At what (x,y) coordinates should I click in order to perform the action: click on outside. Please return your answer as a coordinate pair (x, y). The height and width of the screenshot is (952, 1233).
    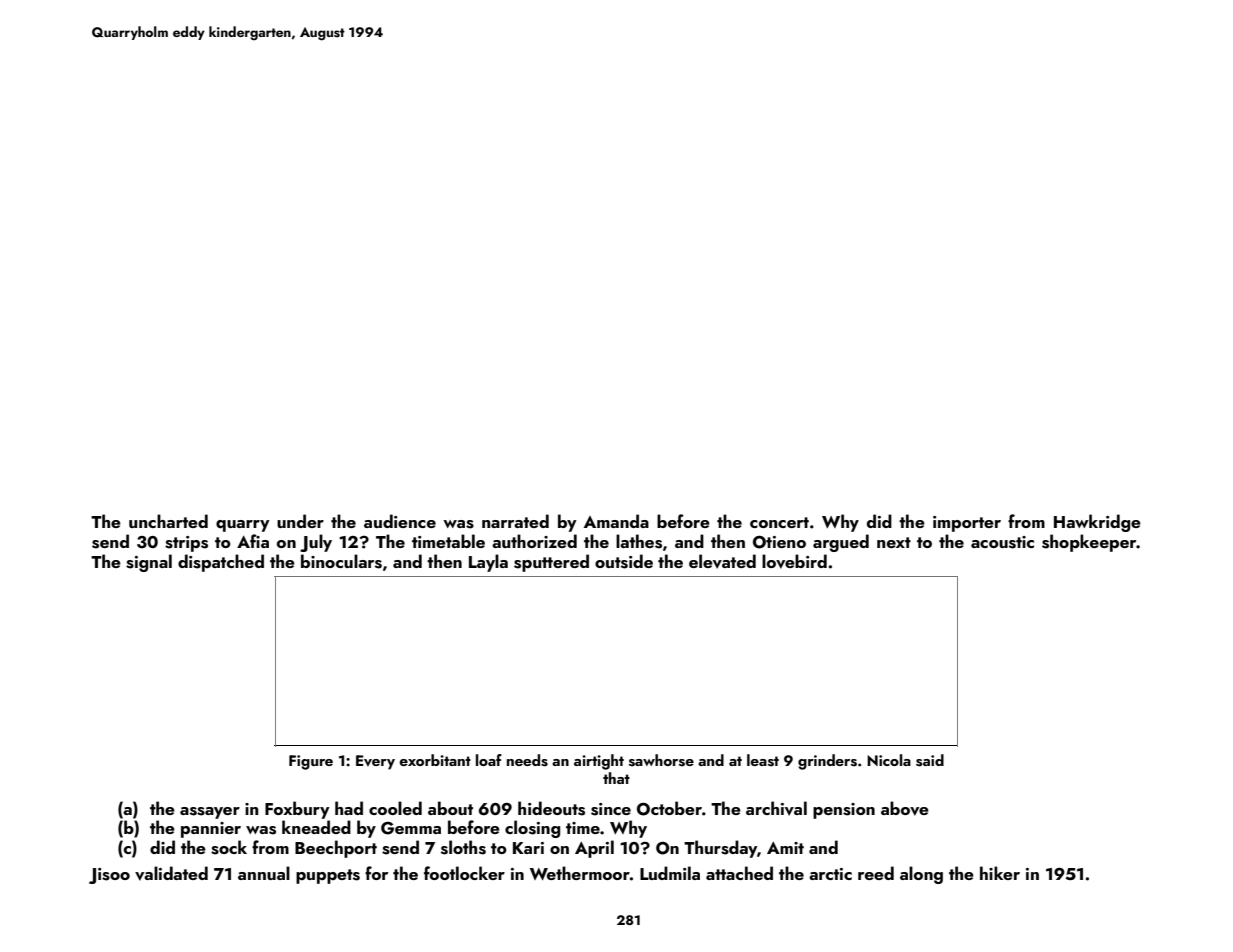
    Looking at the image, I should click on (624, 561).
